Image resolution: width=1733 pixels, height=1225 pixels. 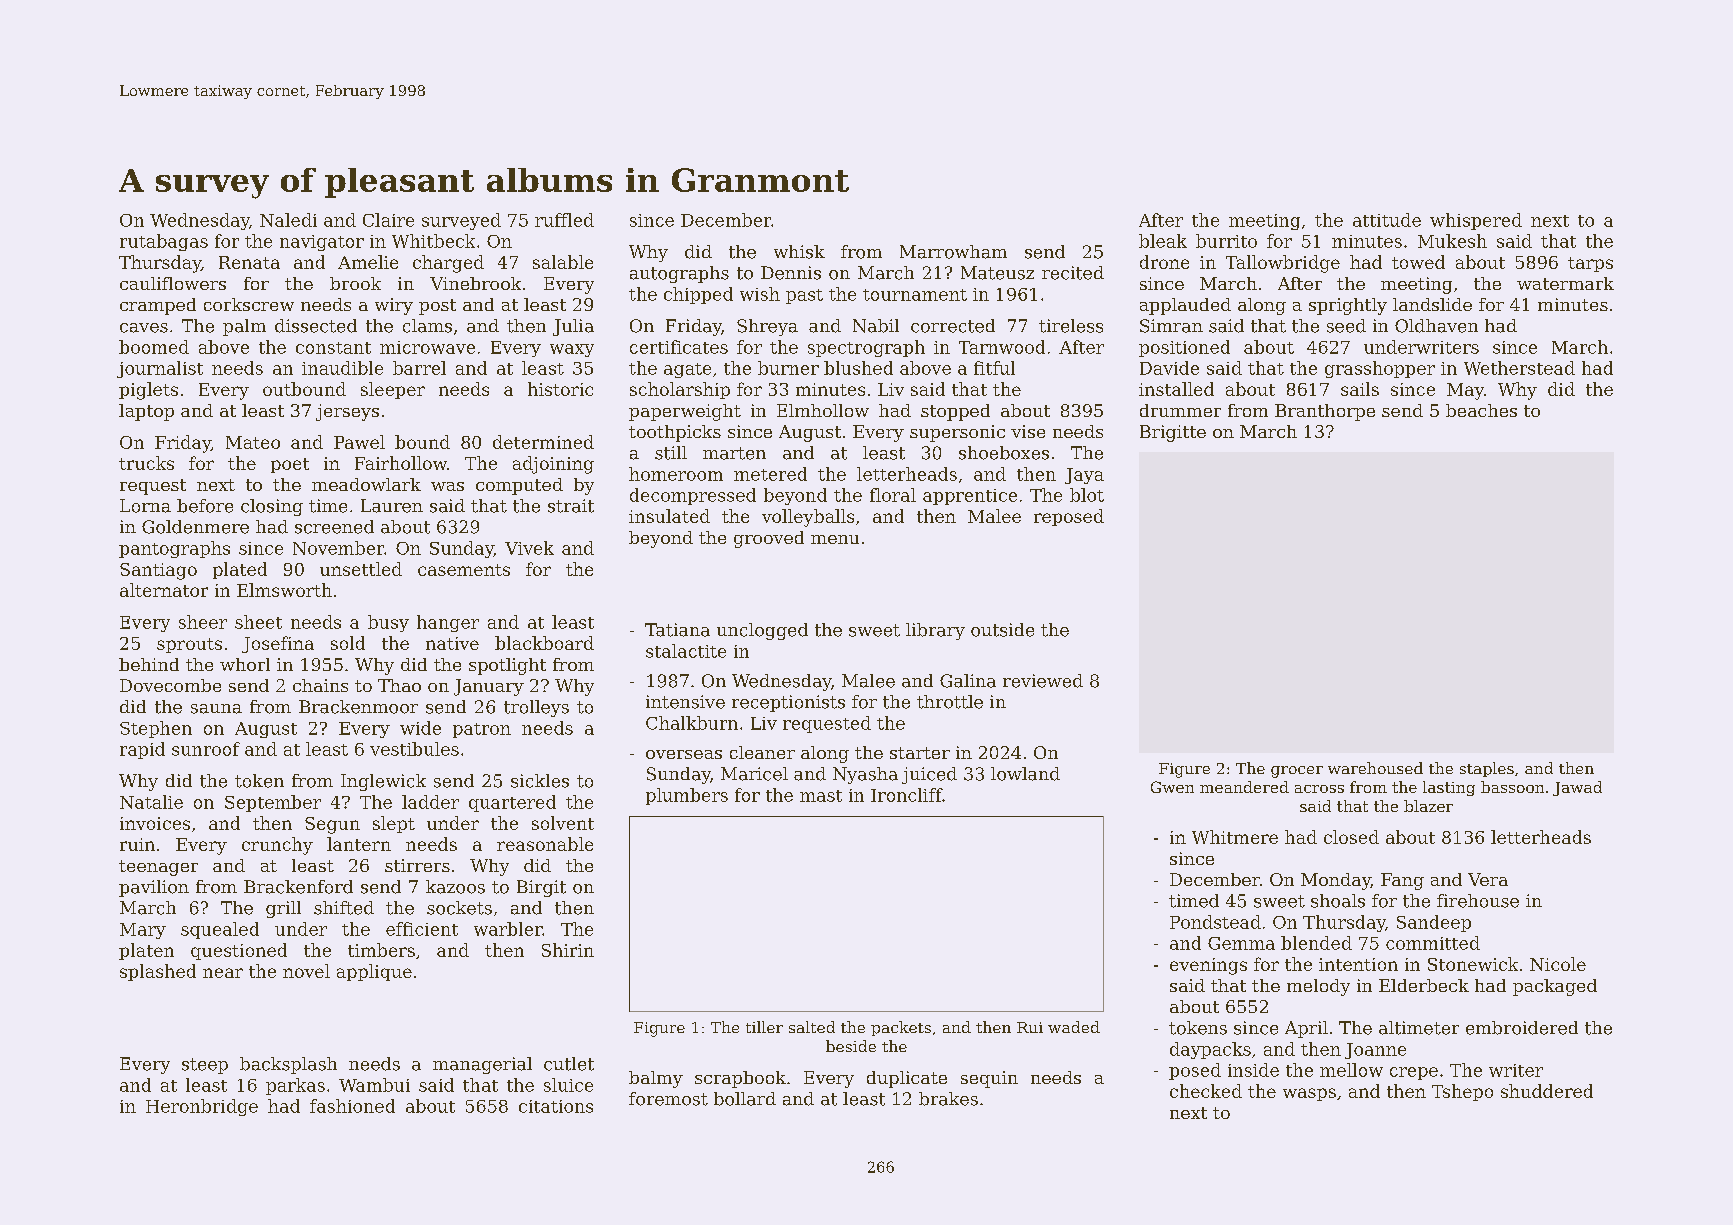 What do you see at coordinates (1318, 987) in the image?
I see `melody` at bounding box center [1318, 987].
